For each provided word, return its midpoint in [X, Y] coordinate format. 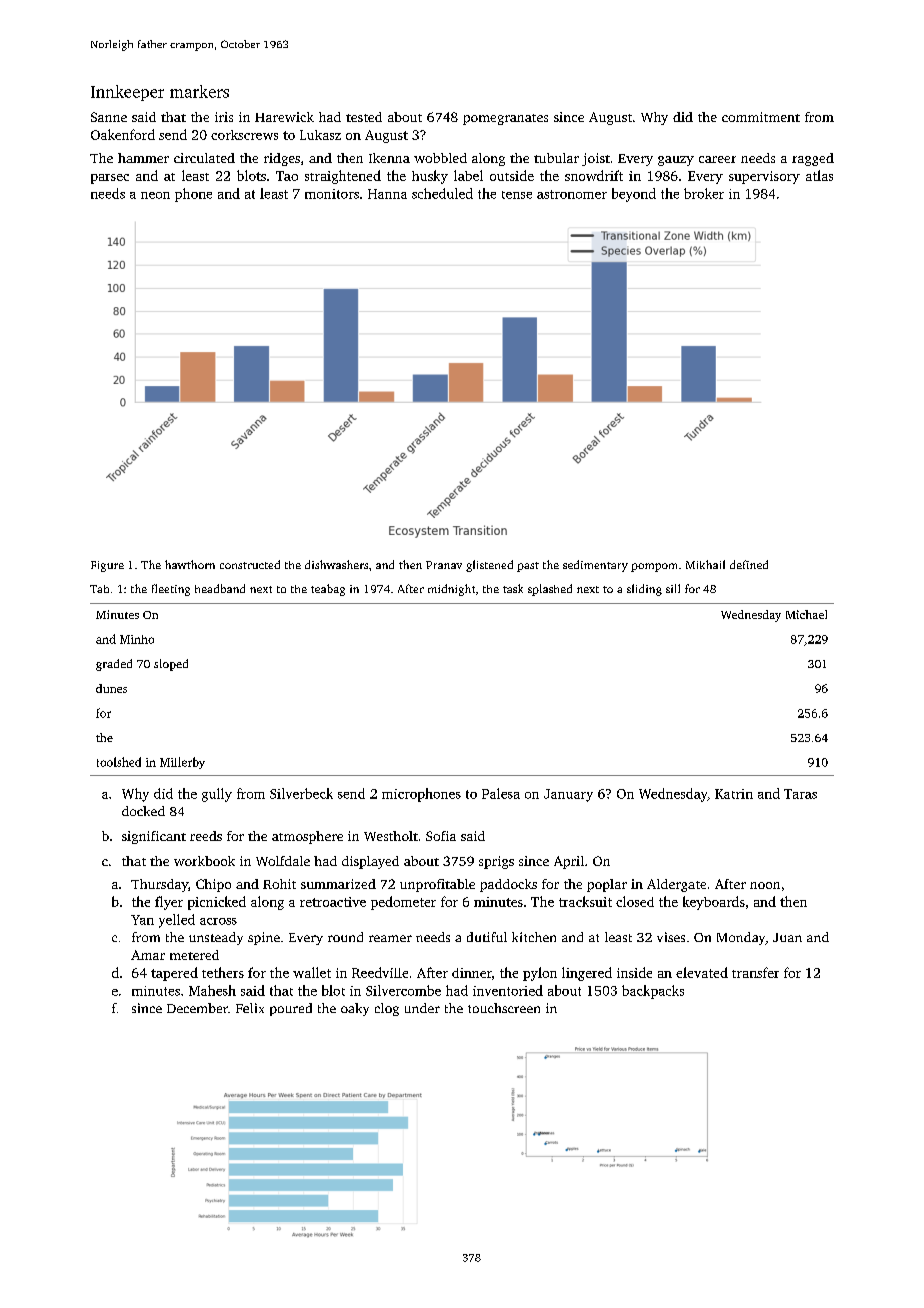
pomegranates [505, 119]
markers [199, 91]
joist [596, 159]
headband [220, 588]
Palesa [501, 793]
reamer [390, 938]
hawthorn [190, 564]
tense [517, 195]
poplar [607, 885]
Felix [250, 1008]
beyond [634, 195]
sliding [644, 590]
